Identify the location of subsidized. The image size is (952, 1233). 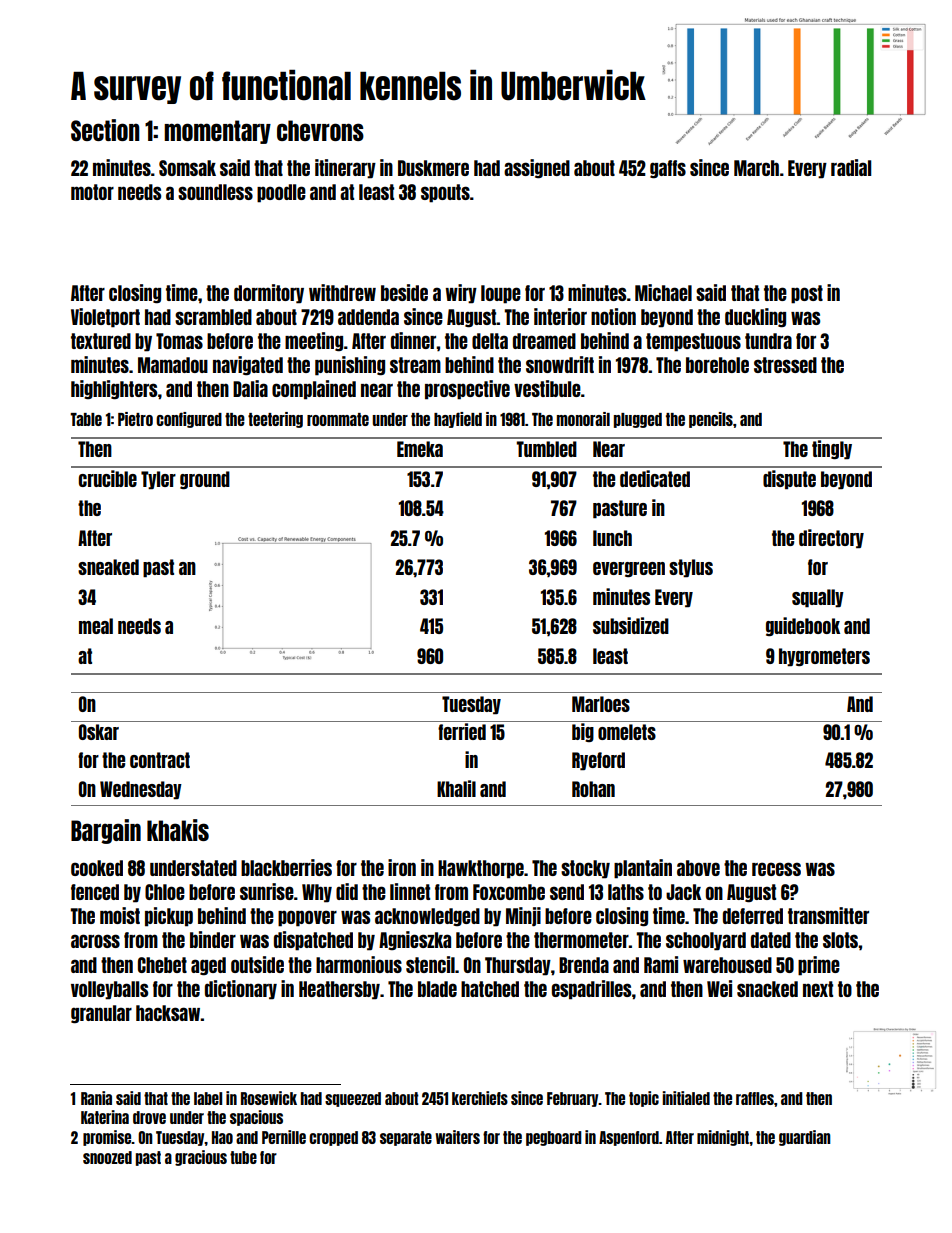
(631, 625).
